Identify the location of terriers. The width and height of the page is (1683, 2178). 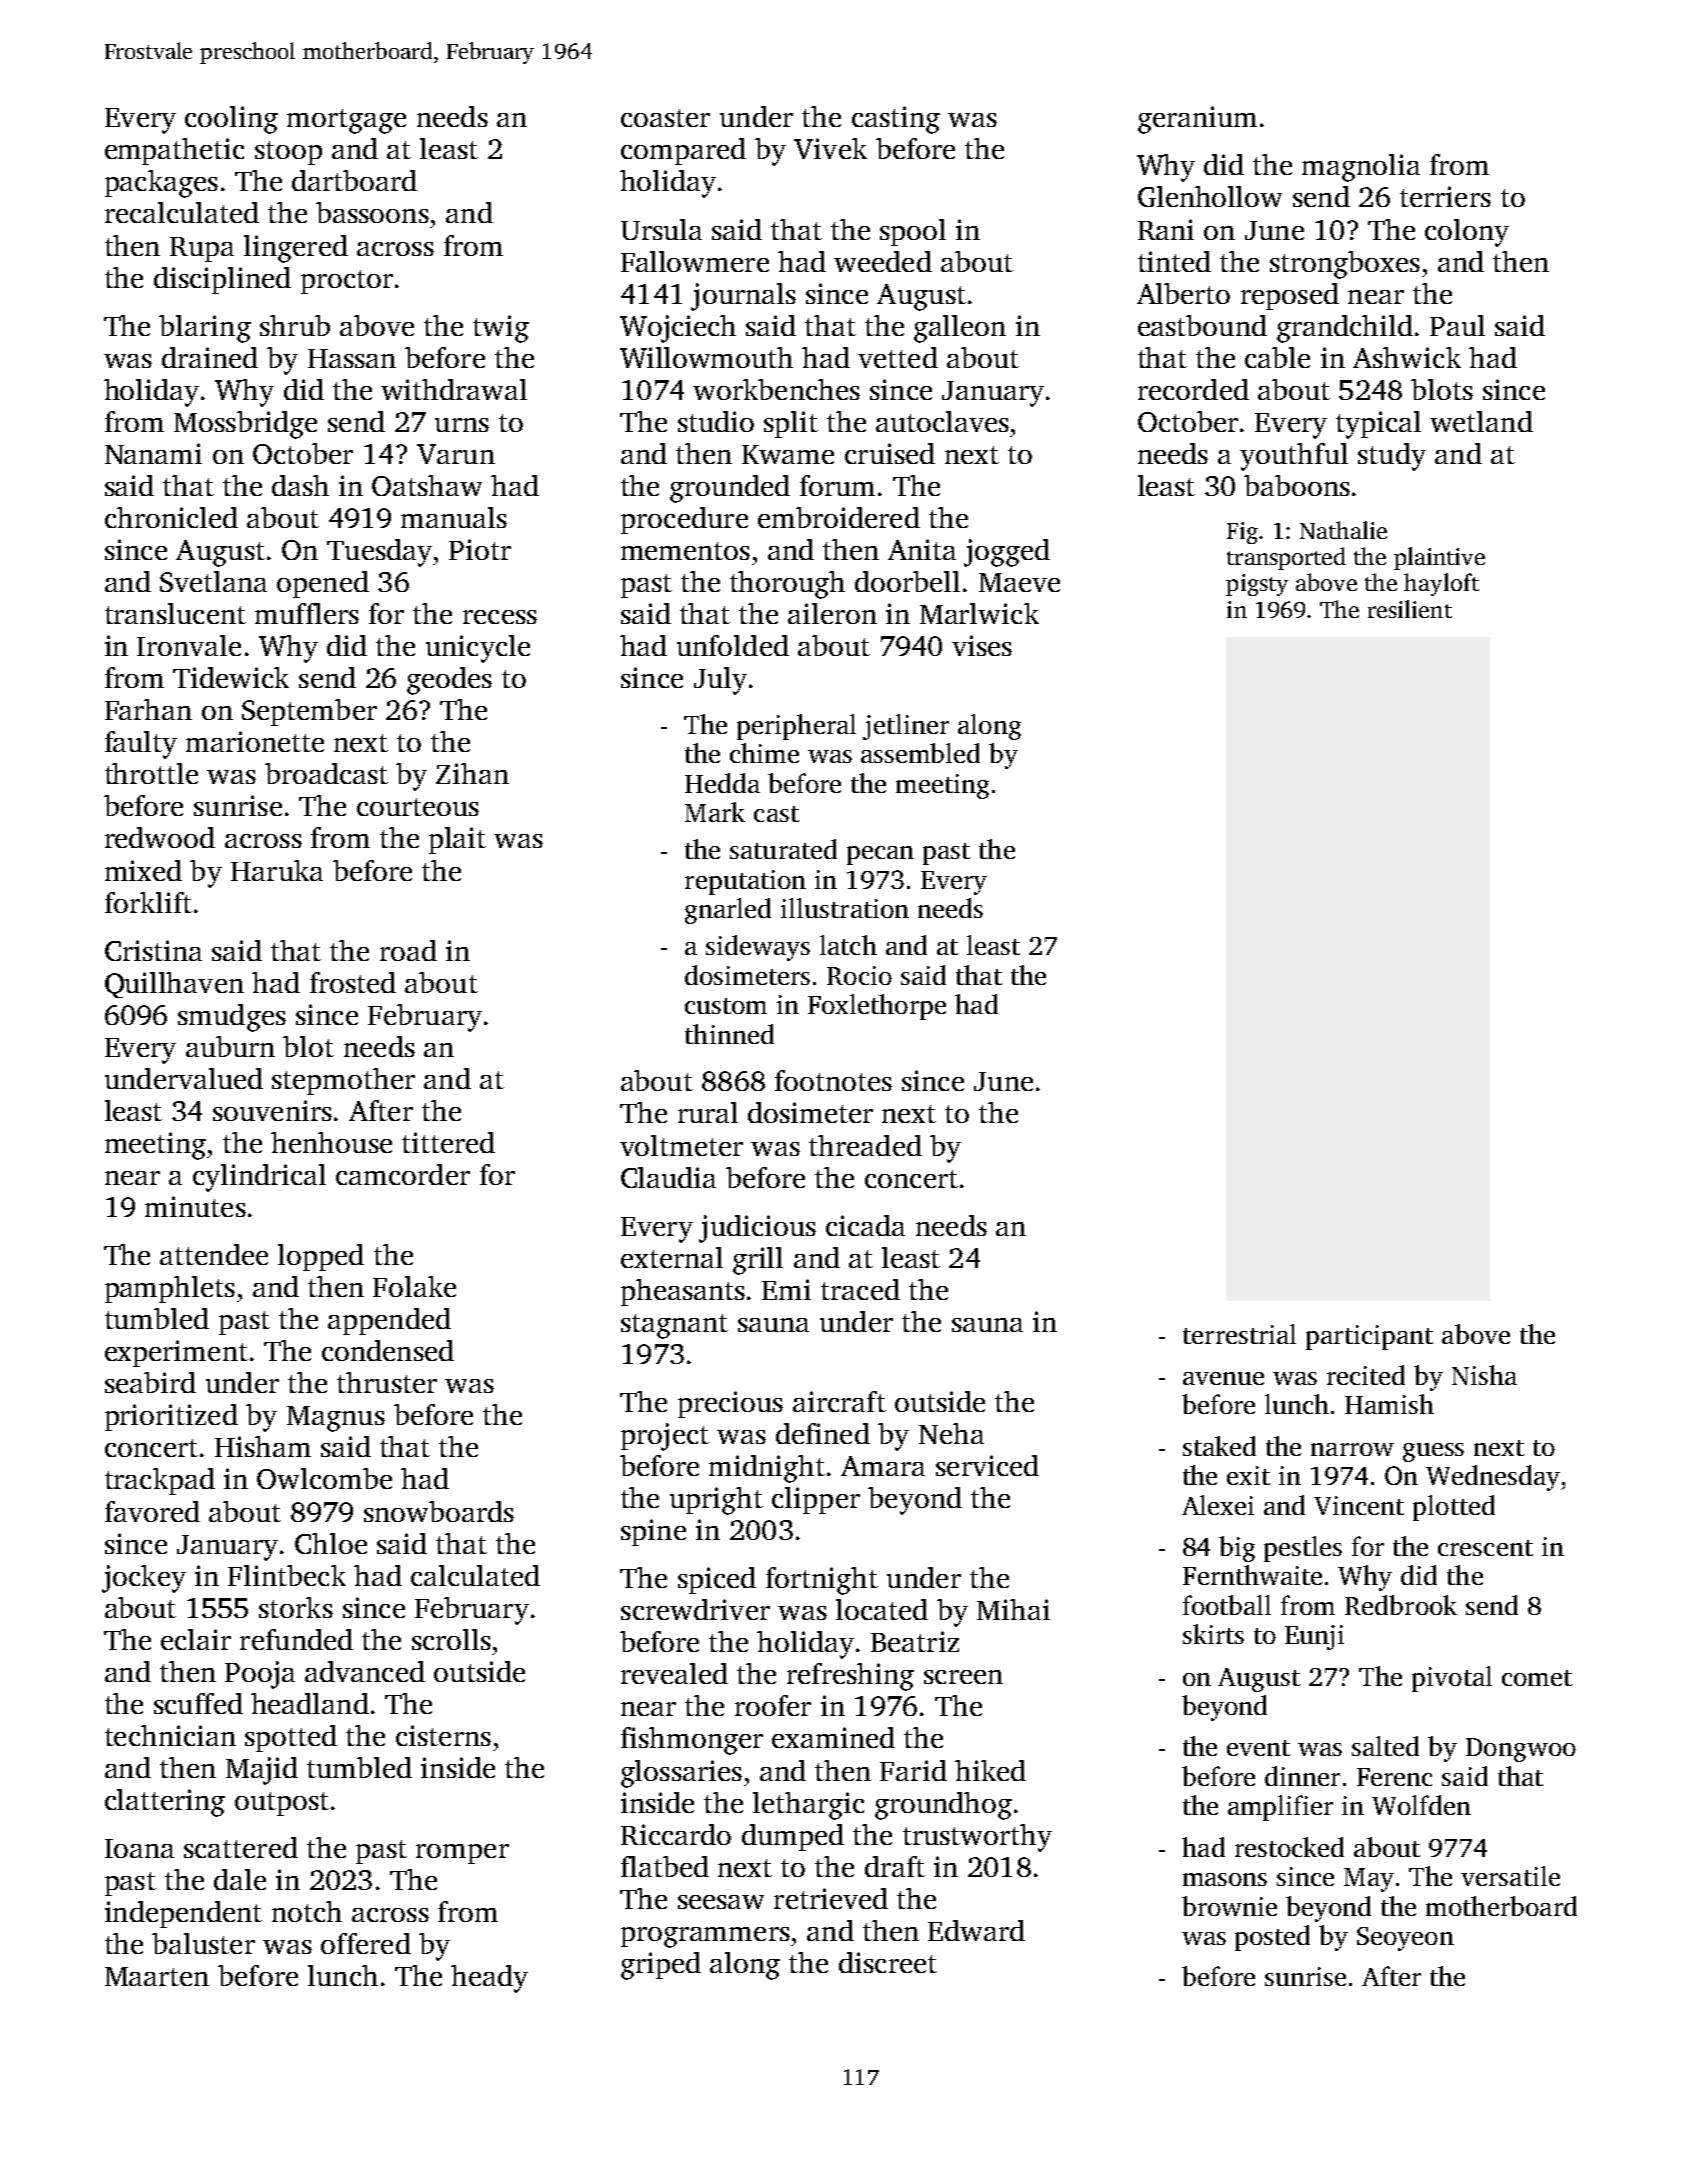
(1445, 196).
